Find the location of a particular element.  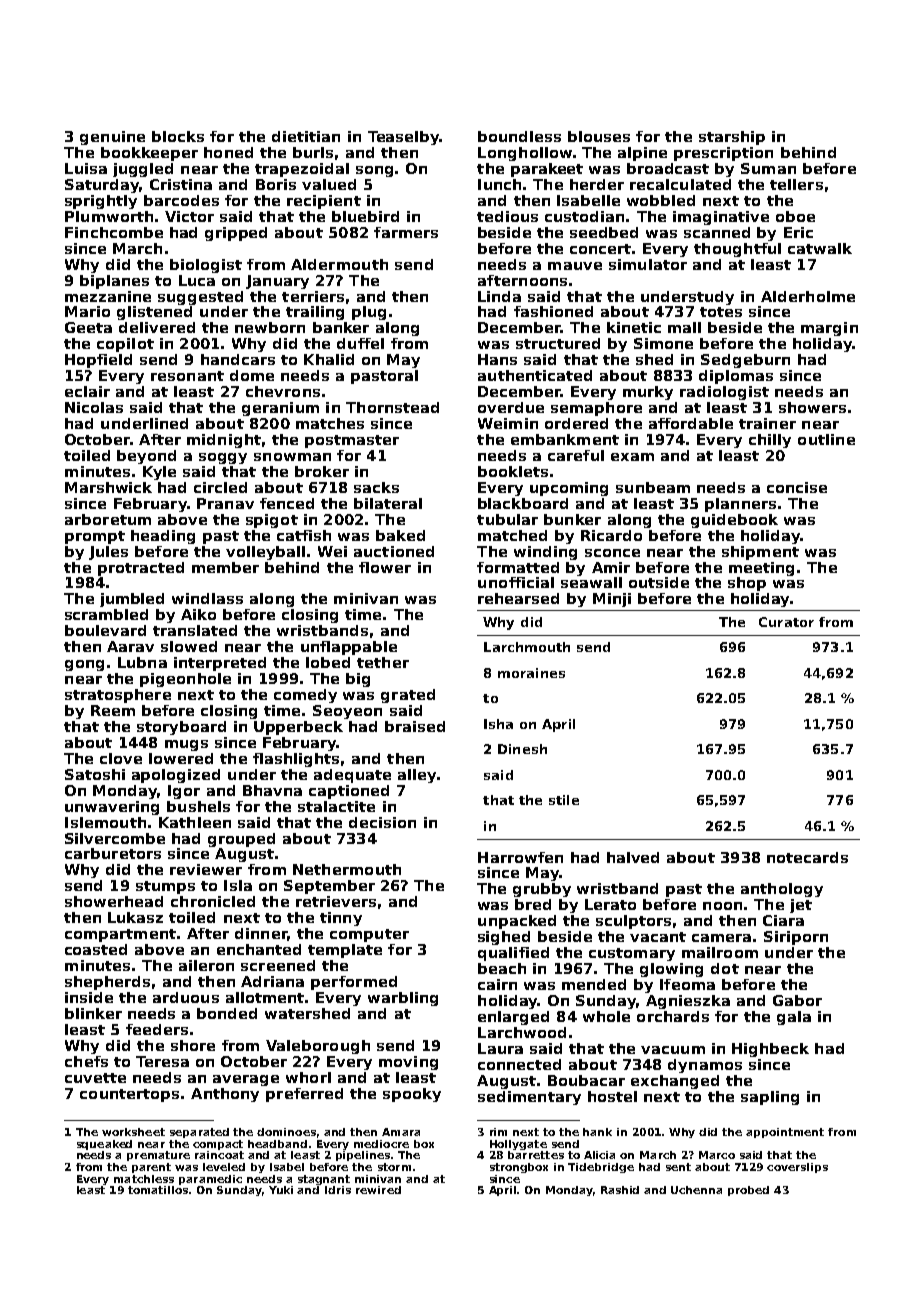

stile is located at coordinates (564, 800).
